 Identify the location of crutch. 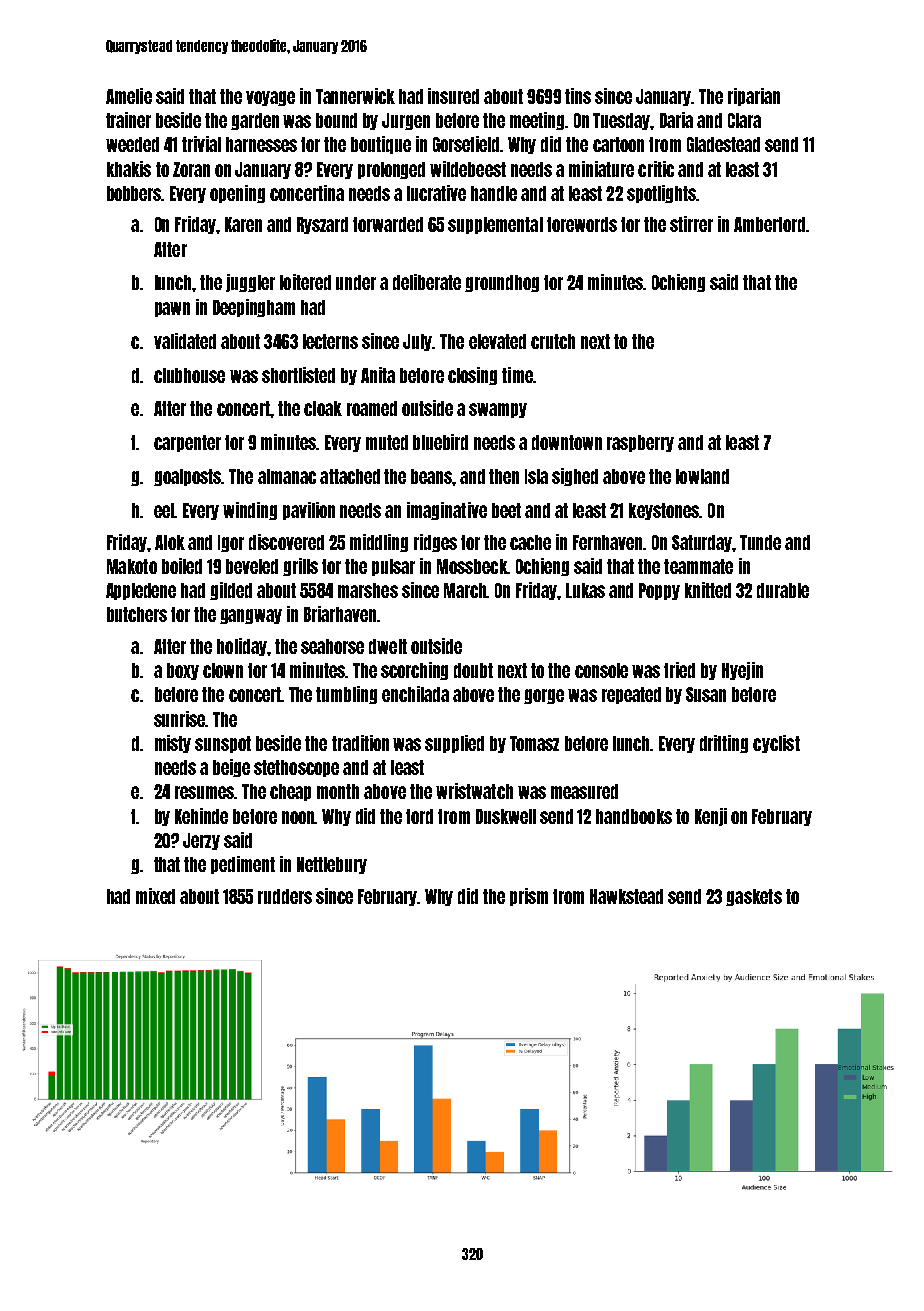
(553, 341).
